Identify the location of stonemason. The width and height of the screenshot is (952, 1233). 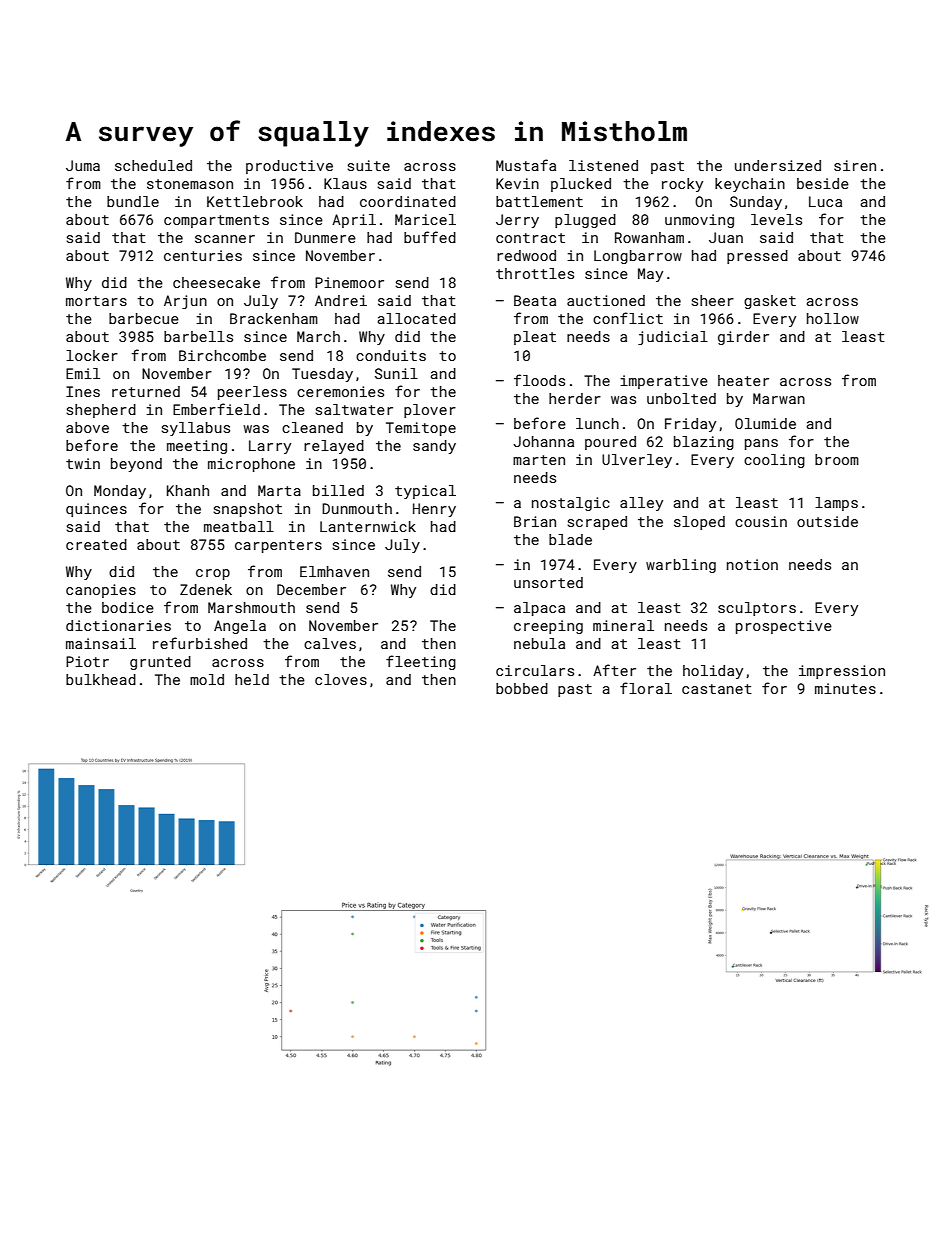
(190, 184).
